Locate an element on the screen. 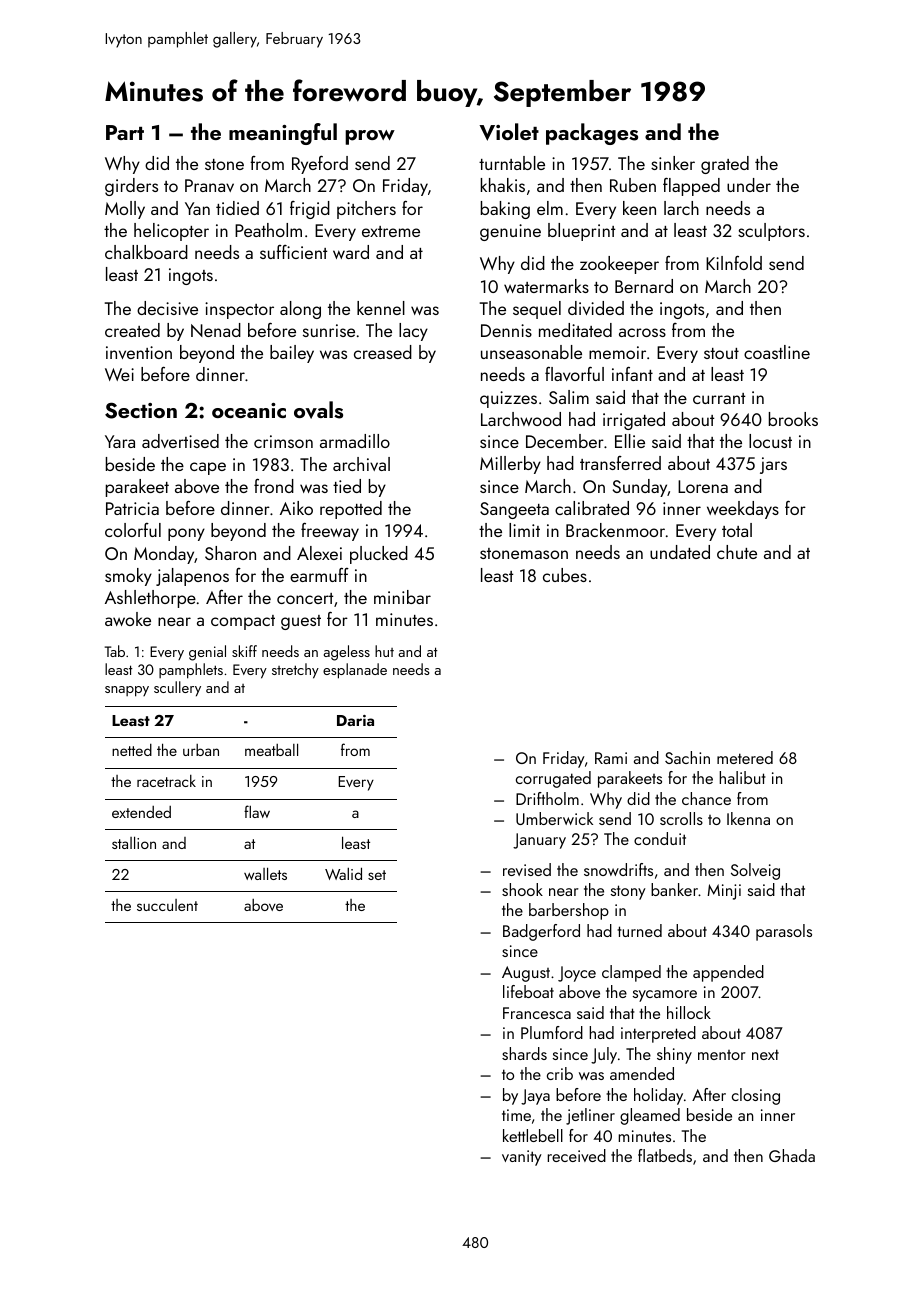  urban is located at coordinates (201, 750).
